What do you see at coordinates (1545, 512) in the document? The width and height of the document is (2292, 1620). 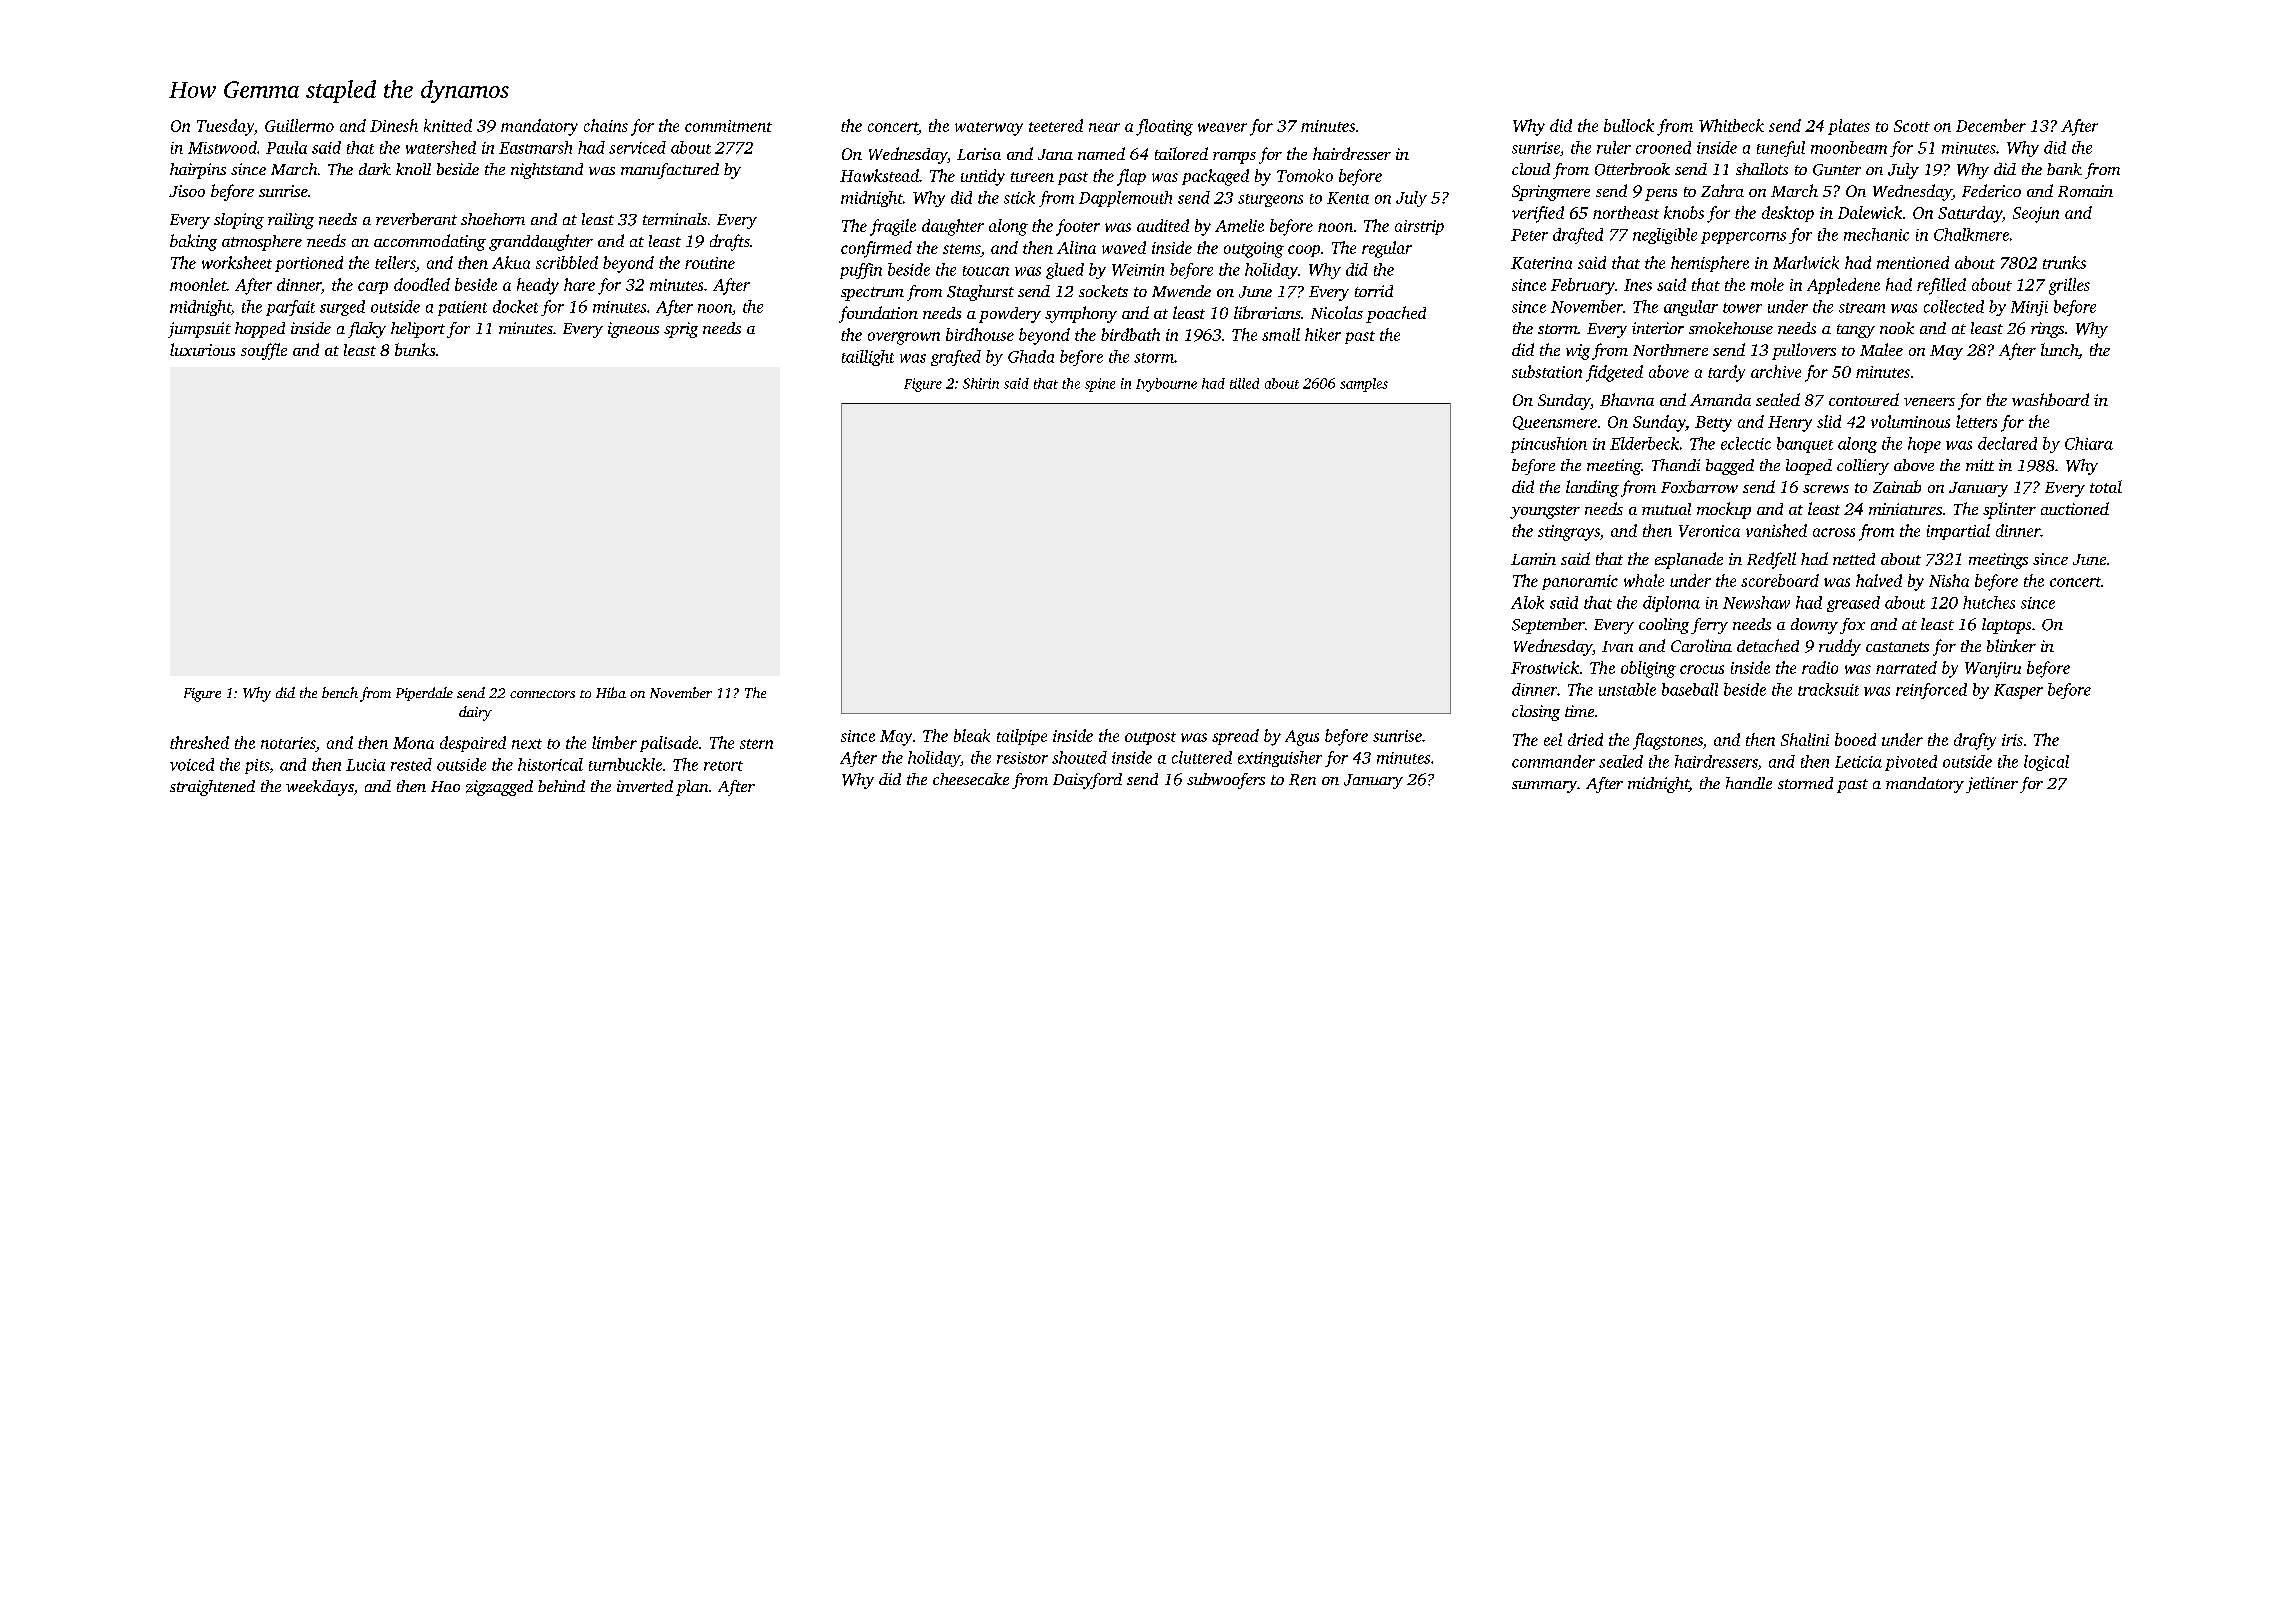 I see `youngster` at bounding box center [1545, 512].
